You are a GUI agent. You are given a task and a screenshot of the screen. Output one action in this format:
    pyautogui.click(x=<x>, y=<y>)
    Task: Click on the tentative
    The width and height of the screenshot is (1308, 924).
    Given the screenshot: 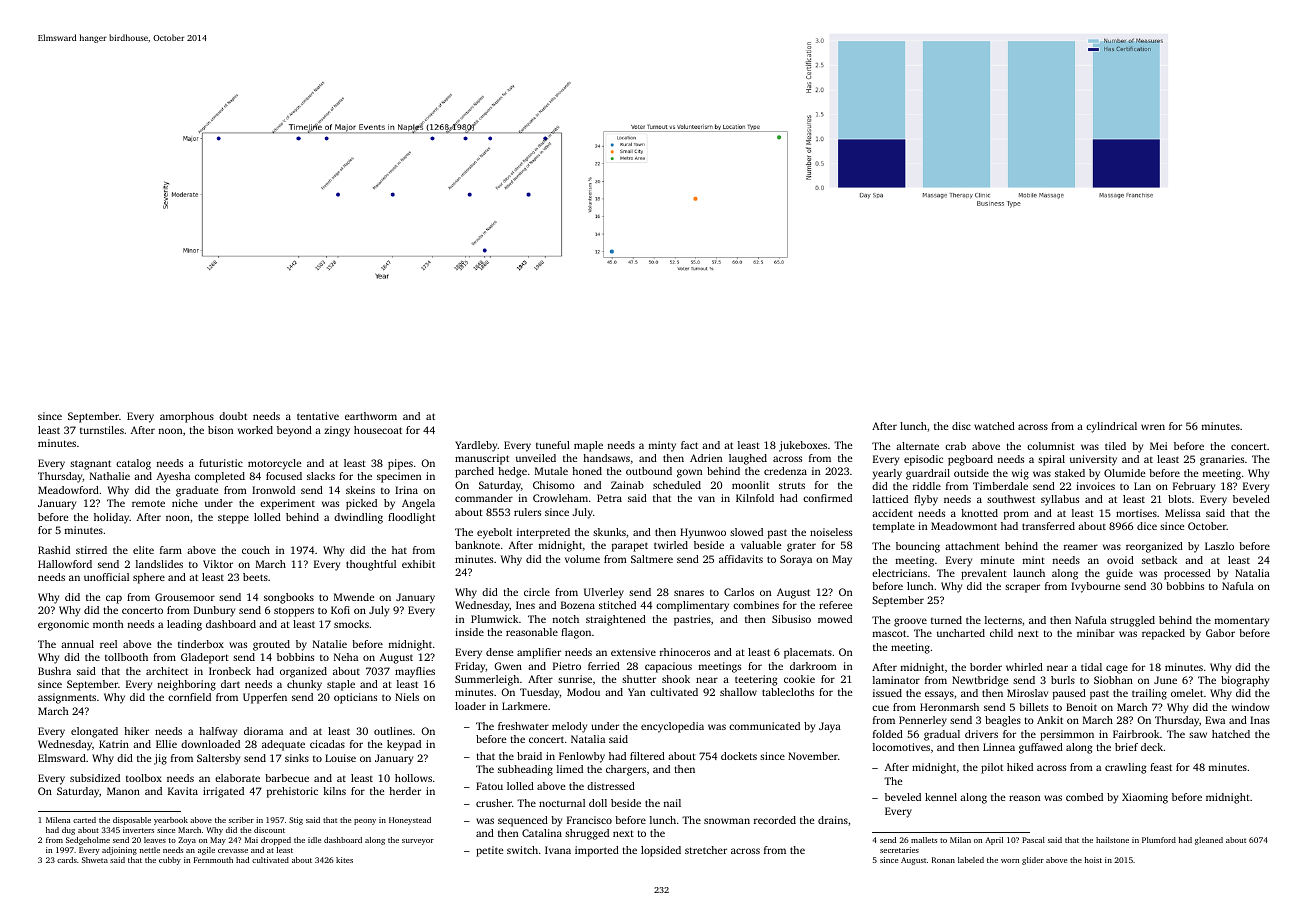 What is the action you would take?
    pyautogui.click(x=318, y=416)
